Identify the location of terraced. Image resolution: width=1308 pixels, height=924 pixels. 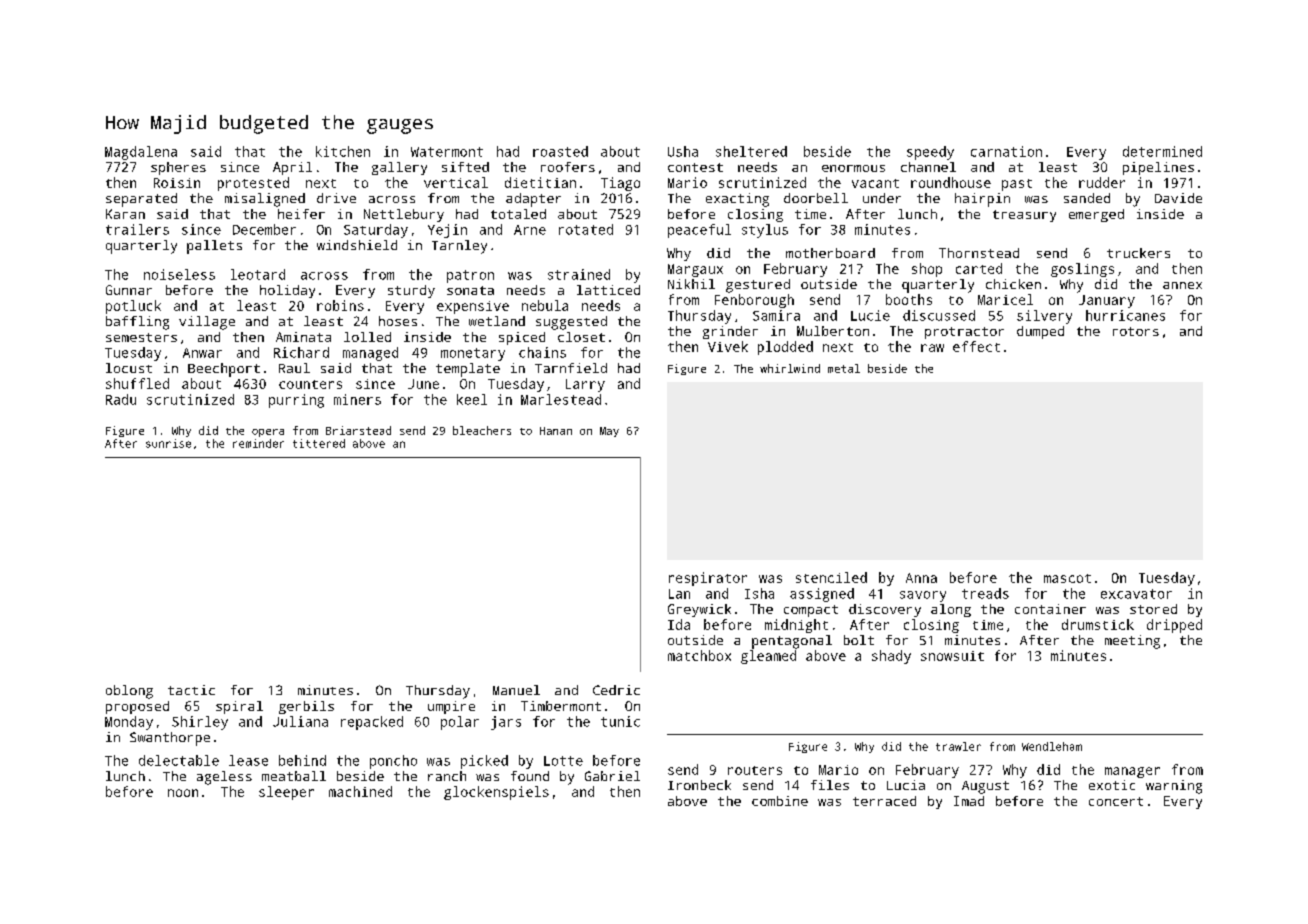
(884, 801).
